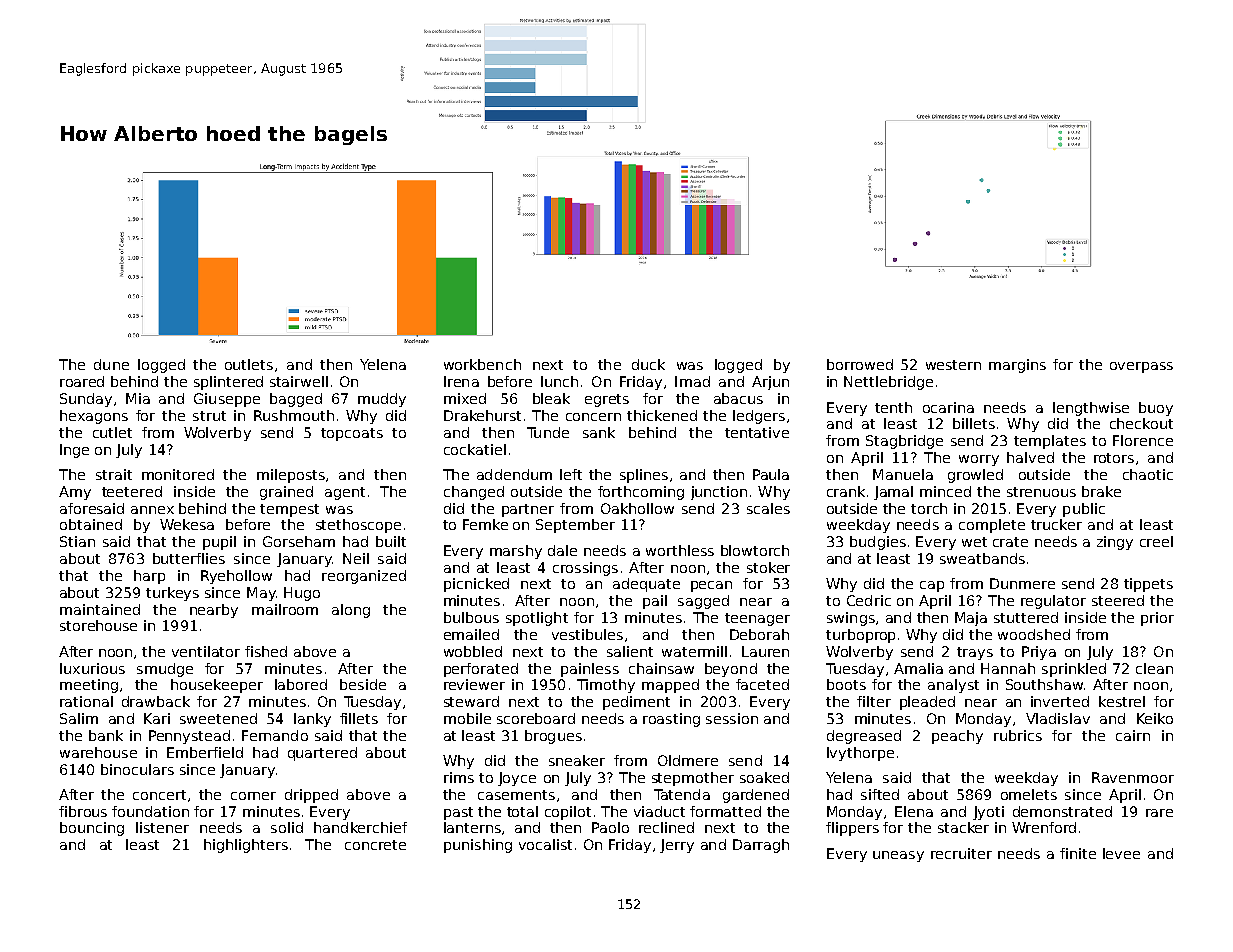 Image resolution: width=1233 pixels, height=952 pixels. I want to click on luxurious, so click(92, 668).
